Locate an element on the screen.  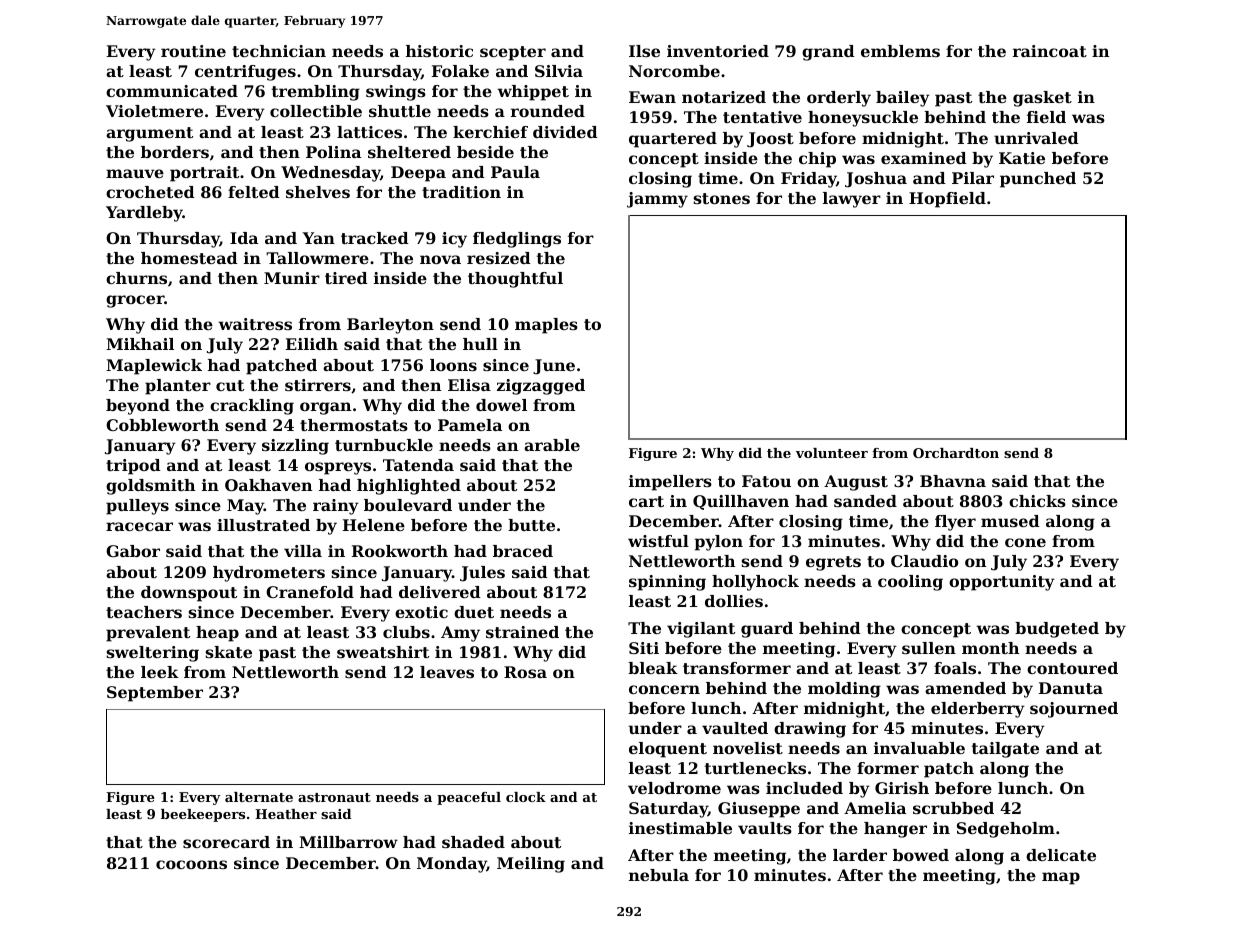
raincoat is located at coordinates (1050, 51).
